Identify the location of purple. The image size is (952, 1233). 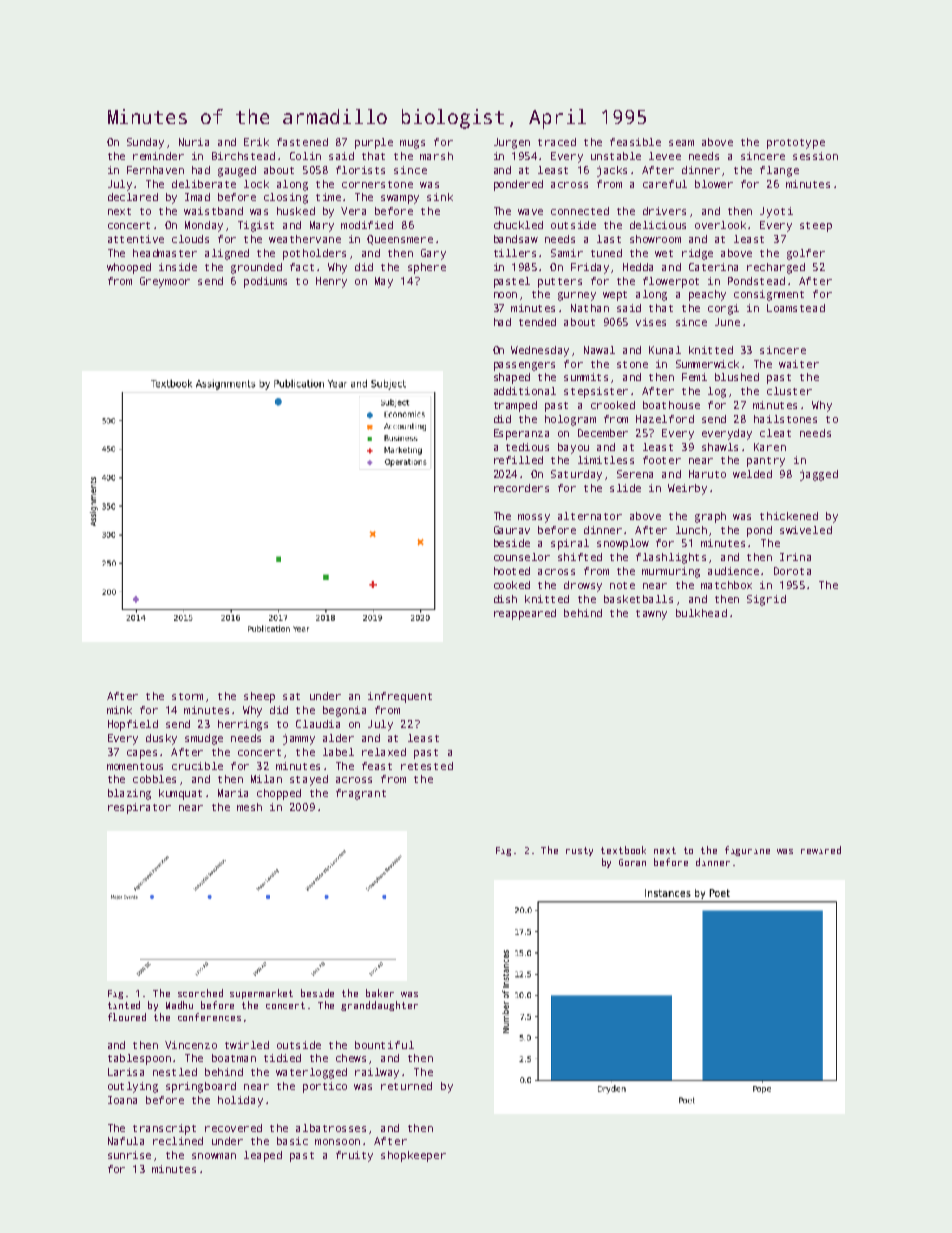
(374, 143).
